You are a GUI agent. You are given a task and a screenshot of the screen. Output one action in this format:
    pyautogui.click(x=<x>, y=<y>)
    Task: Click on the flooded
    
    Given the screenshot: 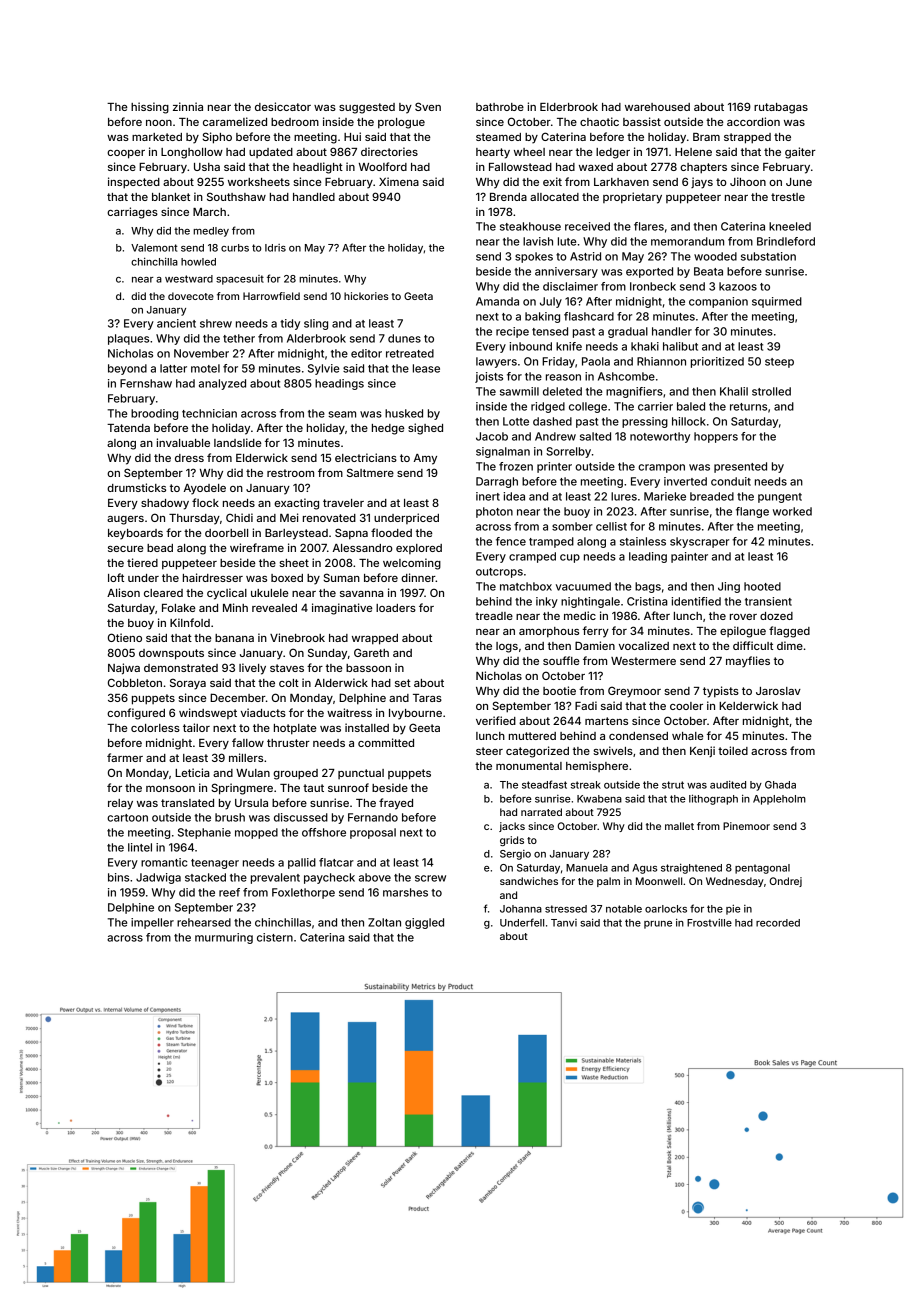 What is the action you would take?
    pyautogui.click(x=391, y=532)
